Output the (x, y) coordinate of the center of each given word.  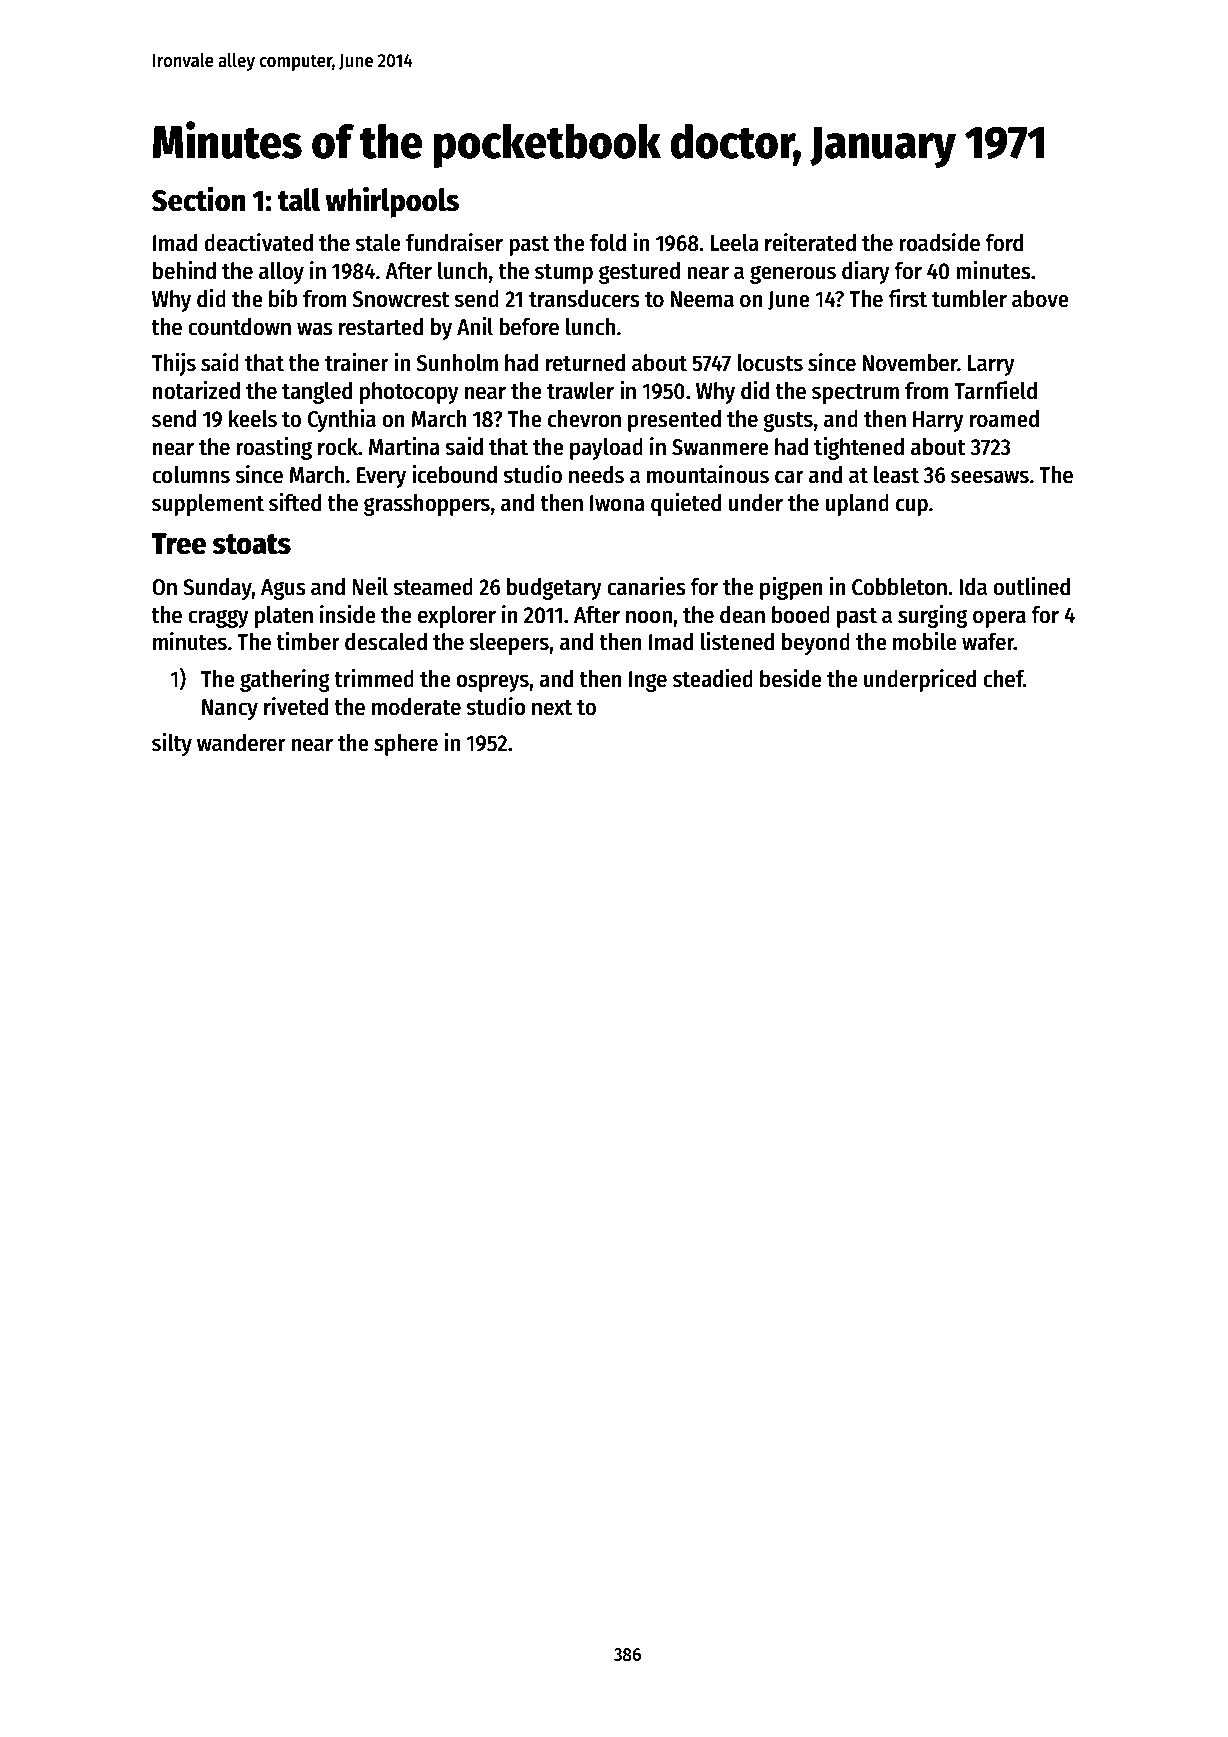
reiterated (810, 242)
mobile (925, 641)
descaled (386, 642)
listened (737, 641)
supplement (208, 505)
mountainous (708, 474)
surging (932, 616)
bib (283, 298)
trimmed (374, 678)
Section (198, 199)
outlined (1031, 586)
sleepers (509, 644)
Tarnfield (995, 390)
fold (608, 243)
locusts (770, 363)
